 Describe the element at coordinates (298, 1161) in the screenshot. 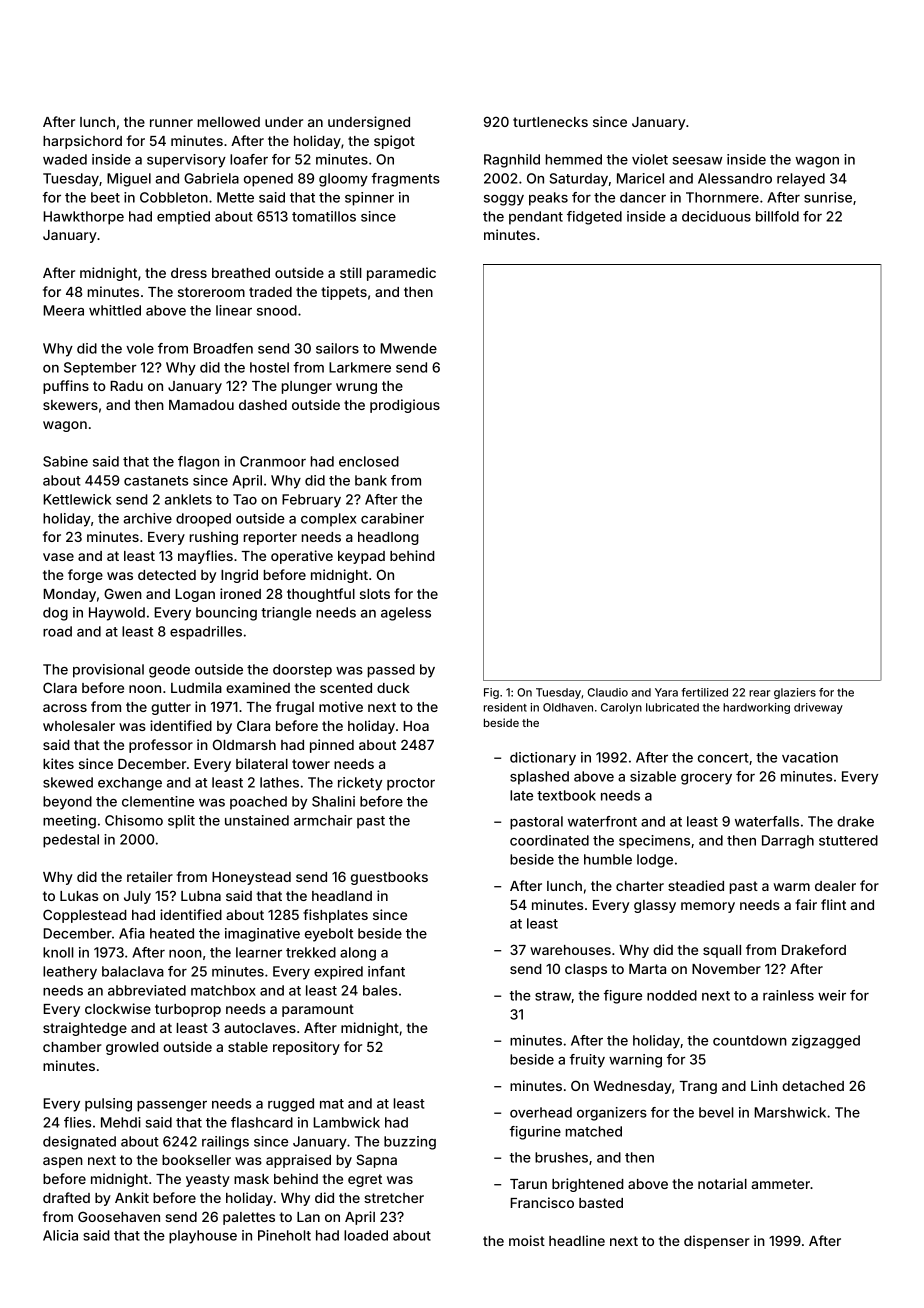

I see `appraised` at that location.
